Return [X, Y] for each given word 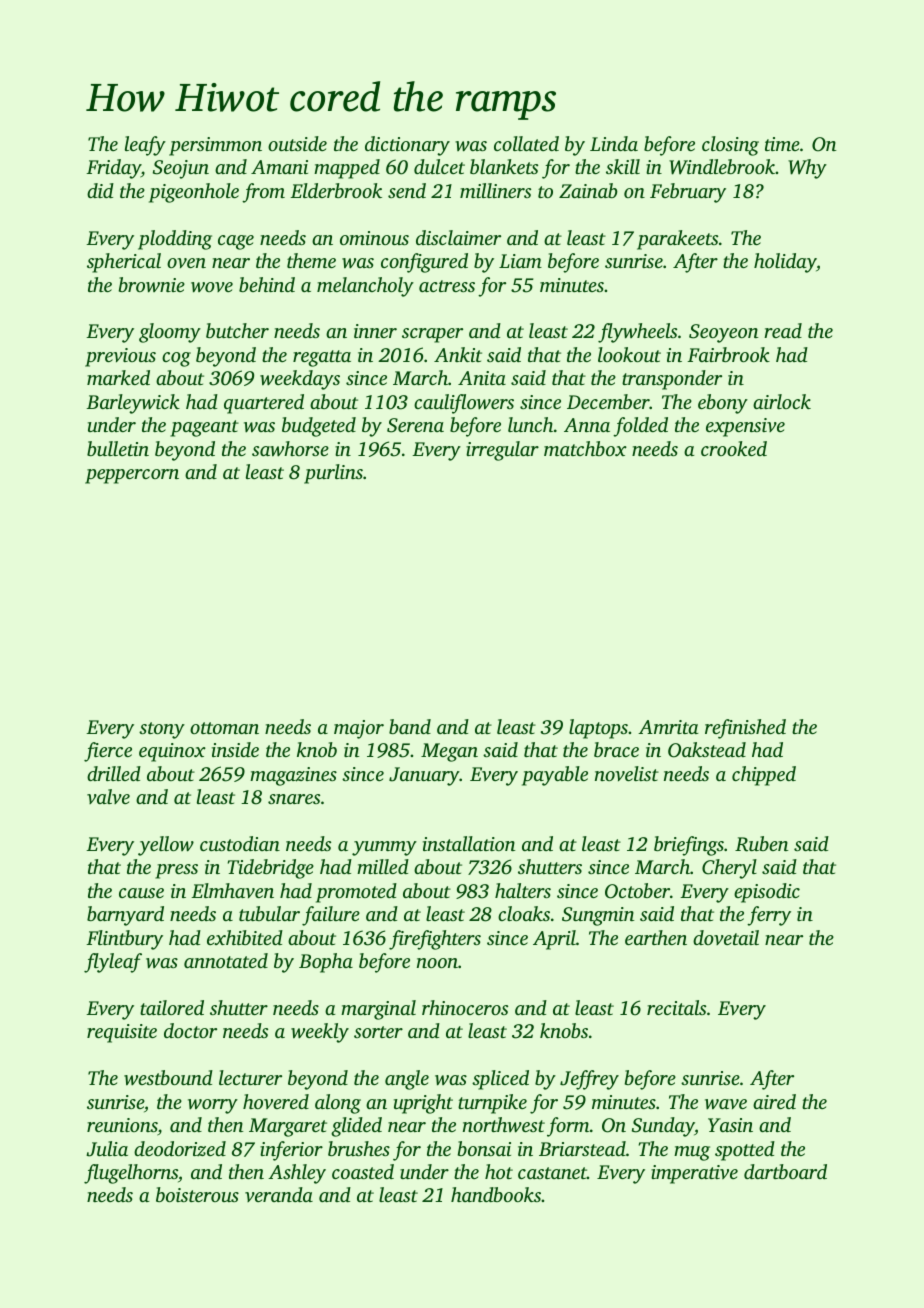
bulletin [118, 448]
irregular [502, 451]
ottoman [224, 728]
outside [297, 143]
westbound [168, 1077]
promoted [356, 893]
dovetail [726, 937]
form [568, 1127]
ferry [769, 916]
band [410, 726]
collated [526, 143]
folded [640, 427]
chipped [764, 776]
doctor [190, 1030]
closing [730, 146]
